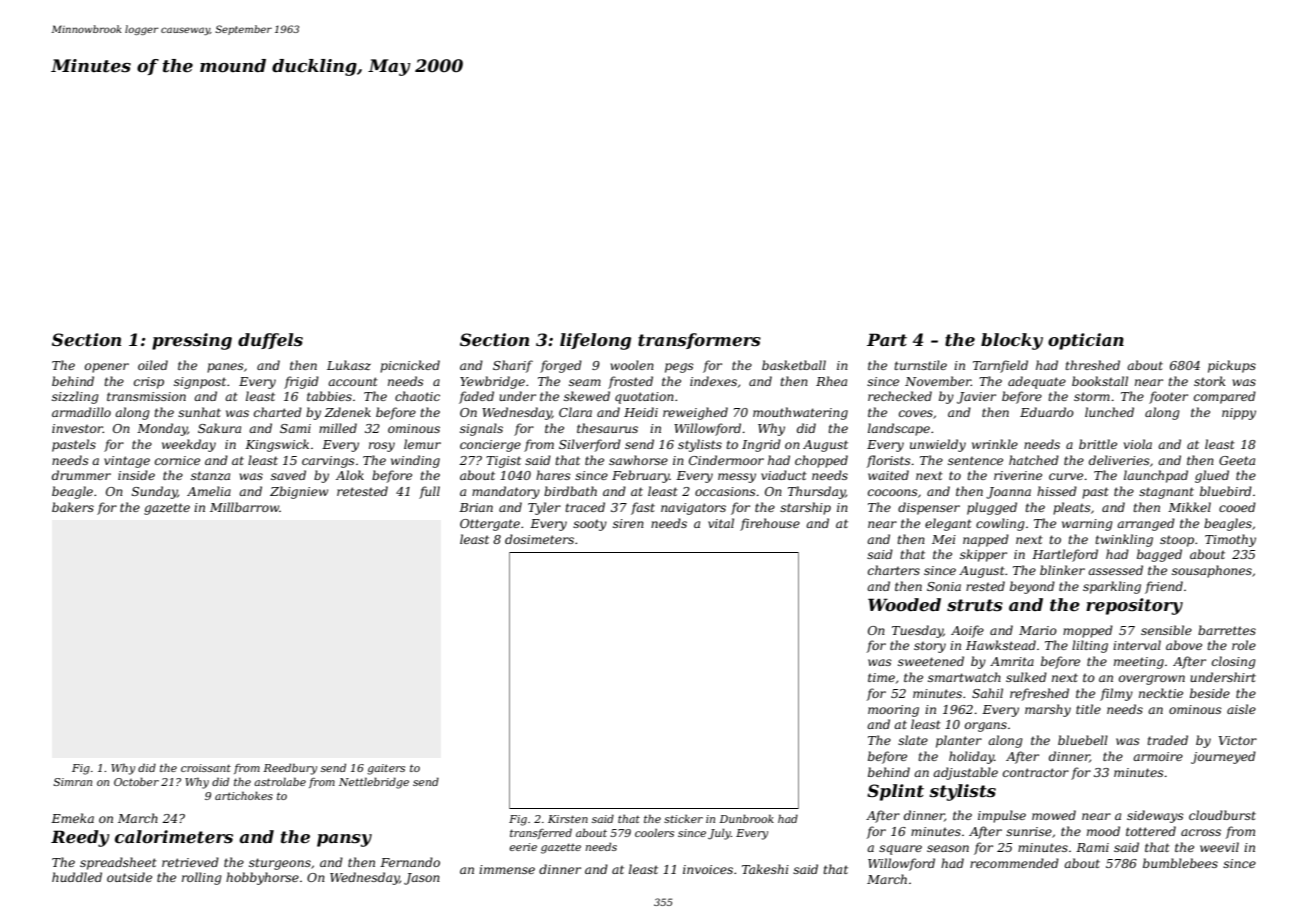 This screenshot has width=1308, height=924. Describe the element at coordinates (1012, 661) in the screenshot. I see `Amrita` at that location.
